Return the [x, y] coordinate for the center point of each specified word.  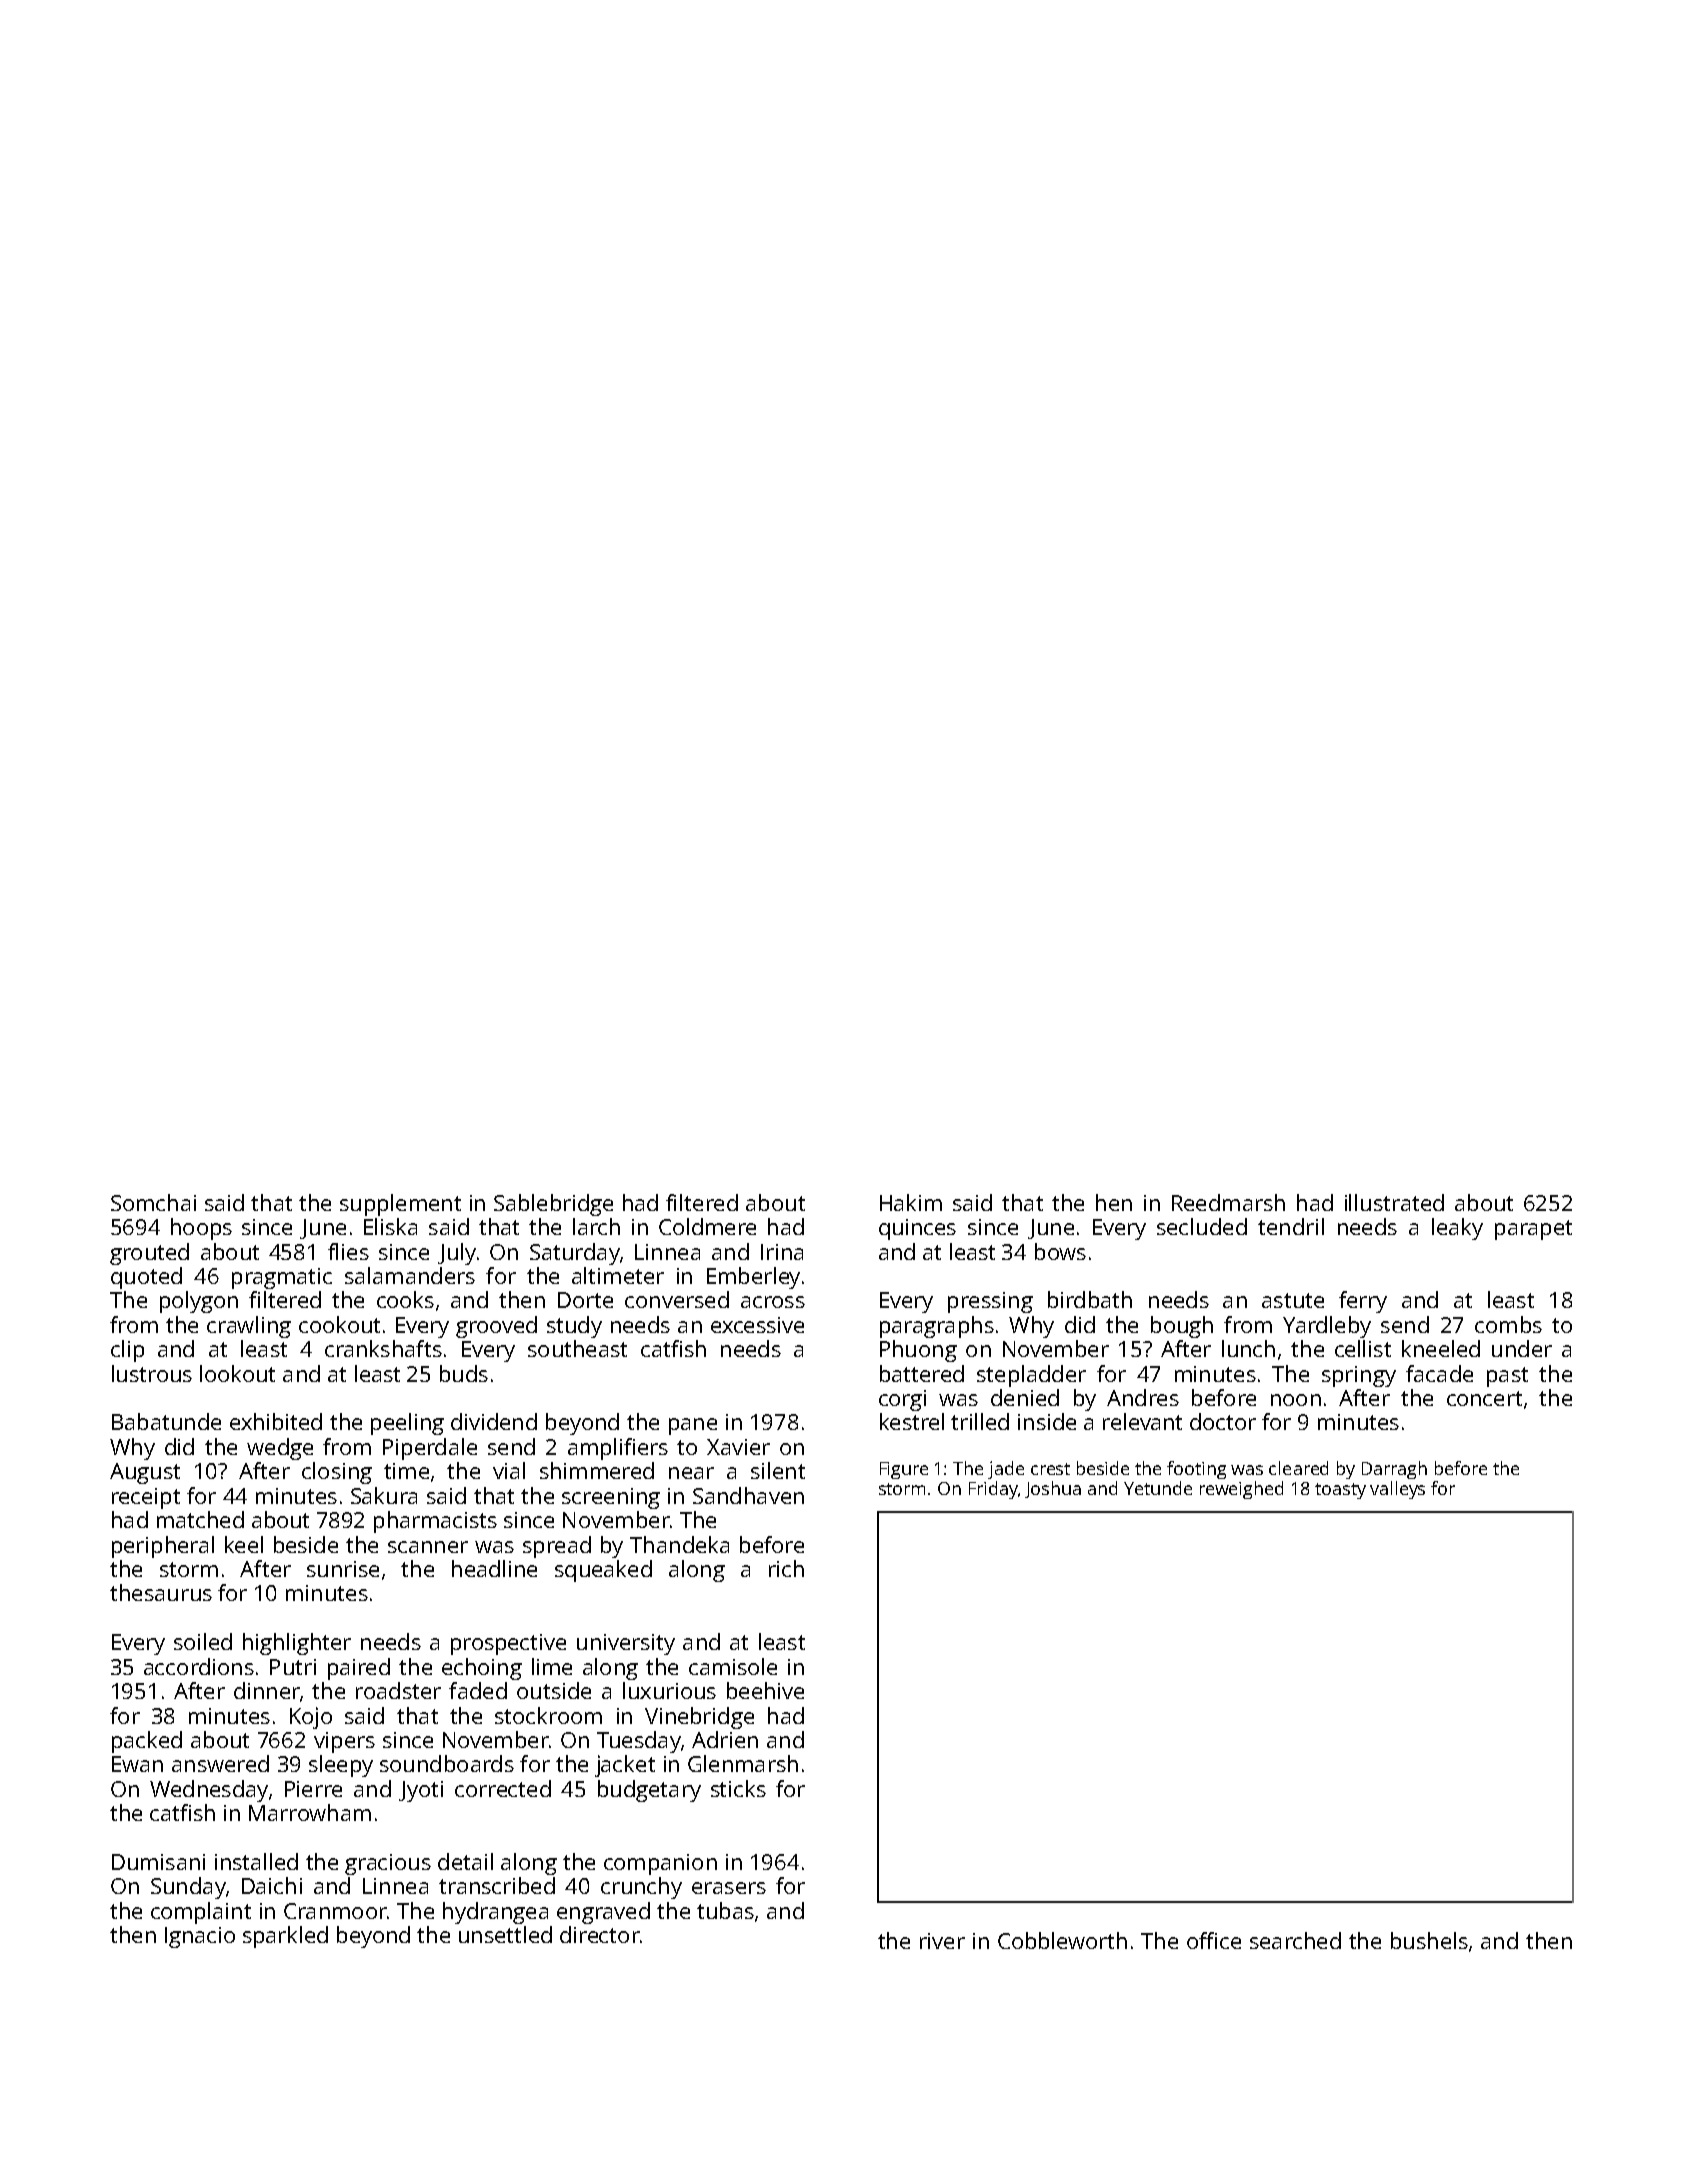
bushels [1429, 1940]
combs [1508, 1324]
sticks [738, 1788]
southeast [577, 1348]
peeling [407, 1424]
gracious [388, 1864]
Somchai [153, 1202]
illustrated [1394, 1202]
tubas [725, 1910]
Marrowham [310, 1812]
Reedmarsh [1228, 1202]
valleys [1397, 1490]
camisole [733, 1666]
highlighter [297, 1644]
